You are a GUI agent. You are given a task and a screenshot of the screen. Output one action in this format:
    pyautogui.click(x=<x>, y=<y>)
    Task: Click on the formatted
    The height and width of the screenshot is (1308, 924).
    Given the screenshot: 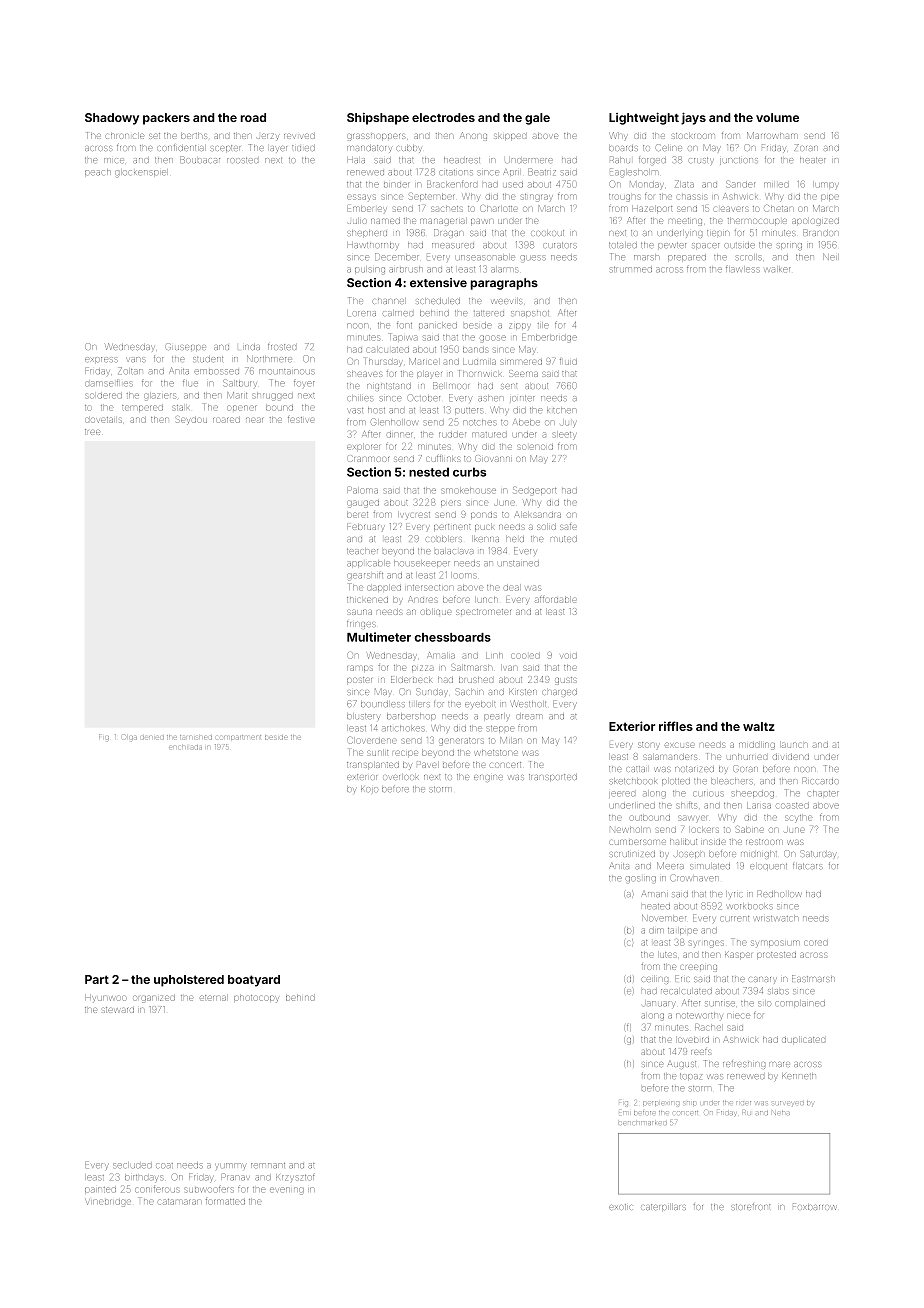 What is the action you would take?
    pyautogui.click(x=225, y=1202)
